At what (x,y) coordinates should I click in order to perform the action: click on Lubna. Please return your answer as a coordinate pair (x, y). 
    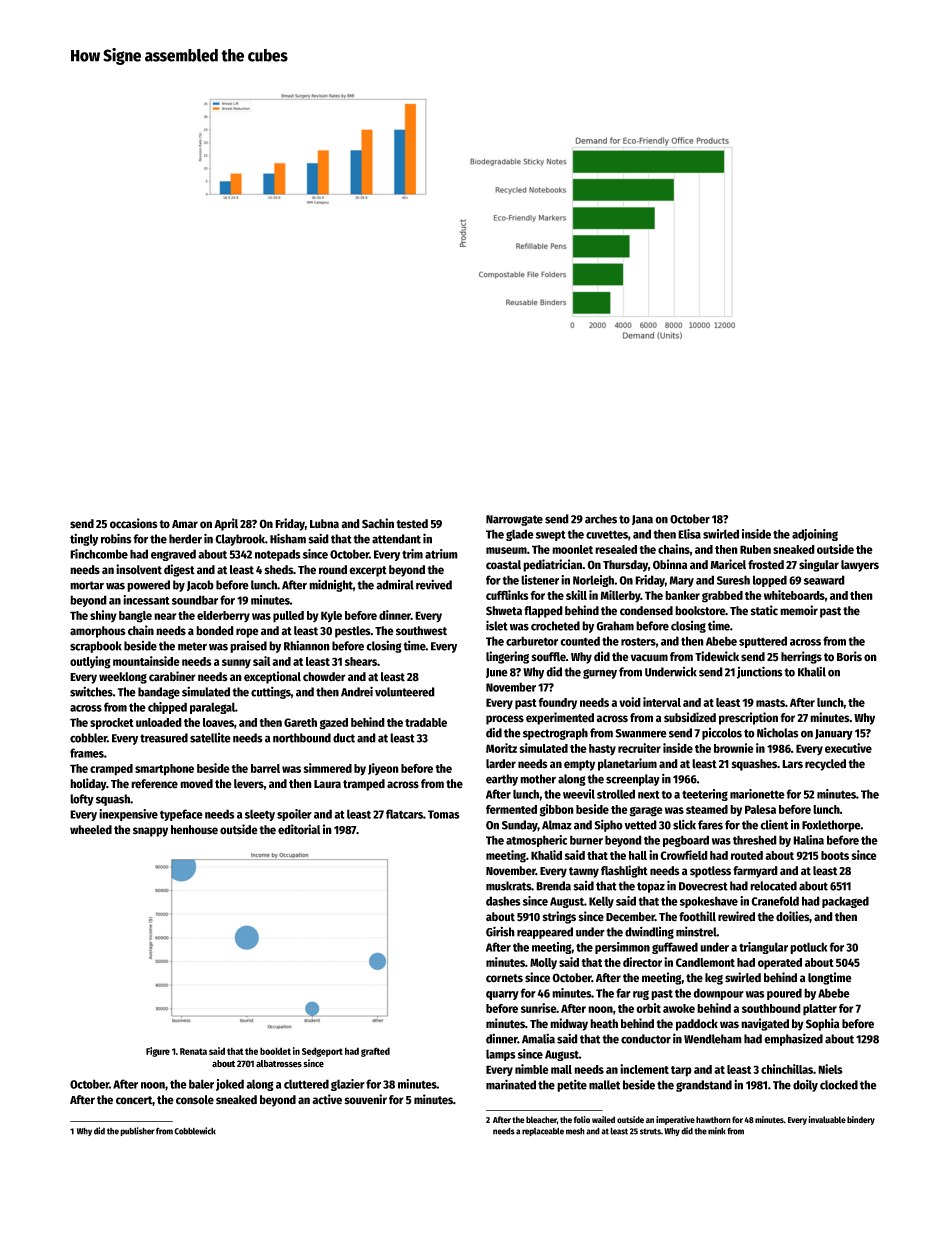
    Looking at the image, I should click on (324, 524).
